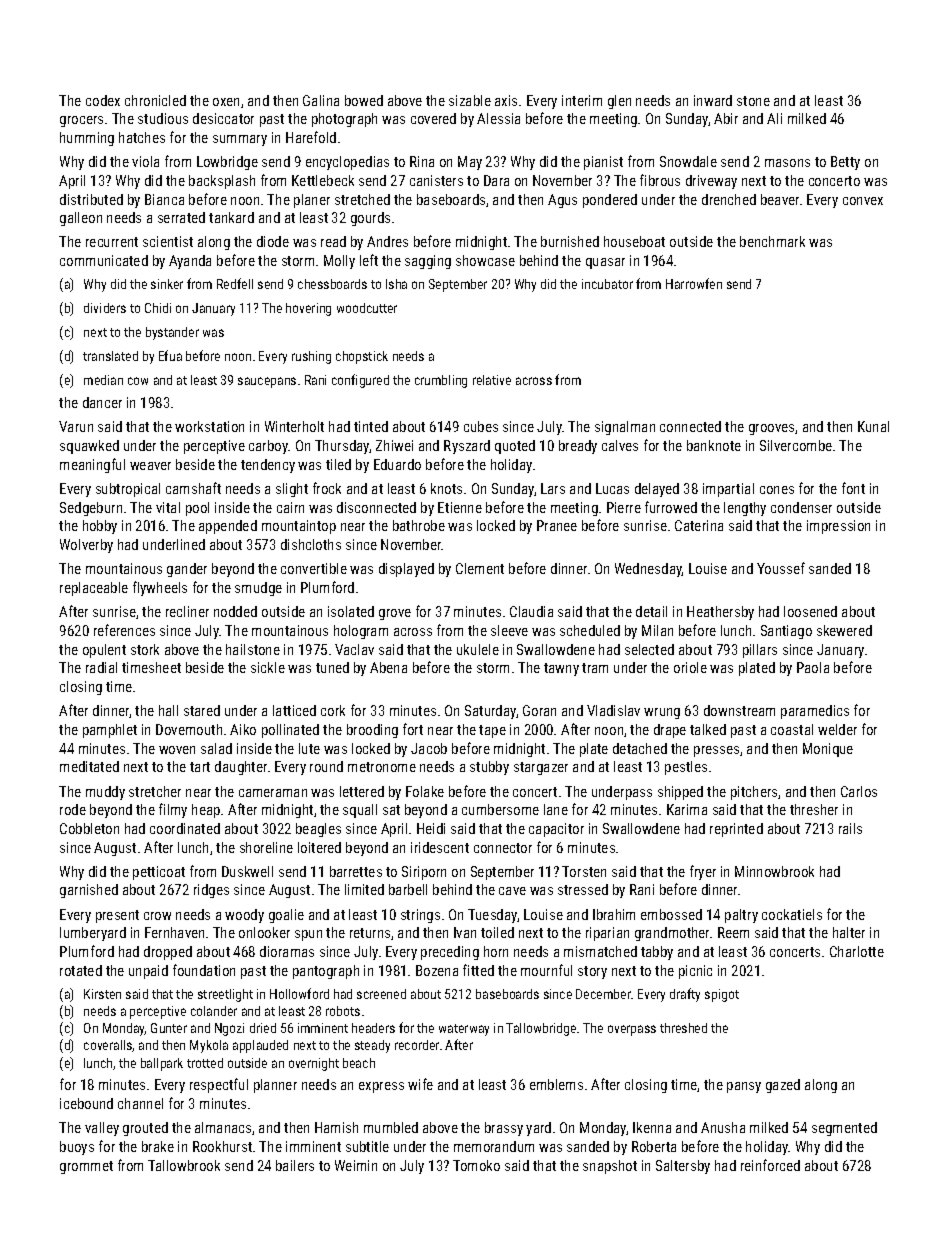 The width and height of the screenshot is (952, 1233). I want to click on foundation, so click(204, 970).
